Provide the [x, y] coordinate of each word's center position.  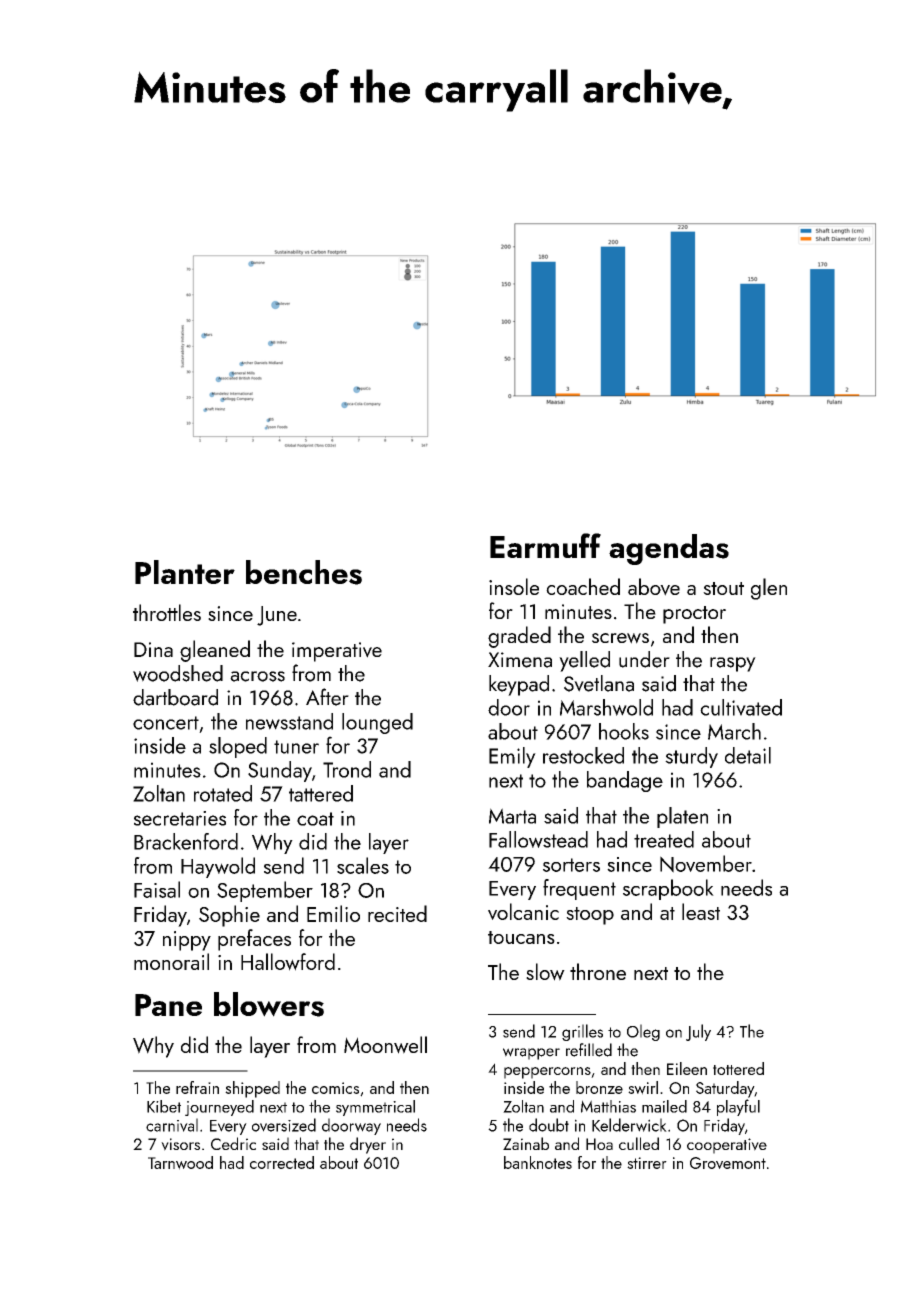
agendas [669, 549]
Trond [347, 769]
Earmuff [545, 545]
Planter [185, 572]
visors [180, 1144]
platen [682, 817]
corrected [282, 1162]
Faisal [157, 889]
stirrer [647, 1163]
